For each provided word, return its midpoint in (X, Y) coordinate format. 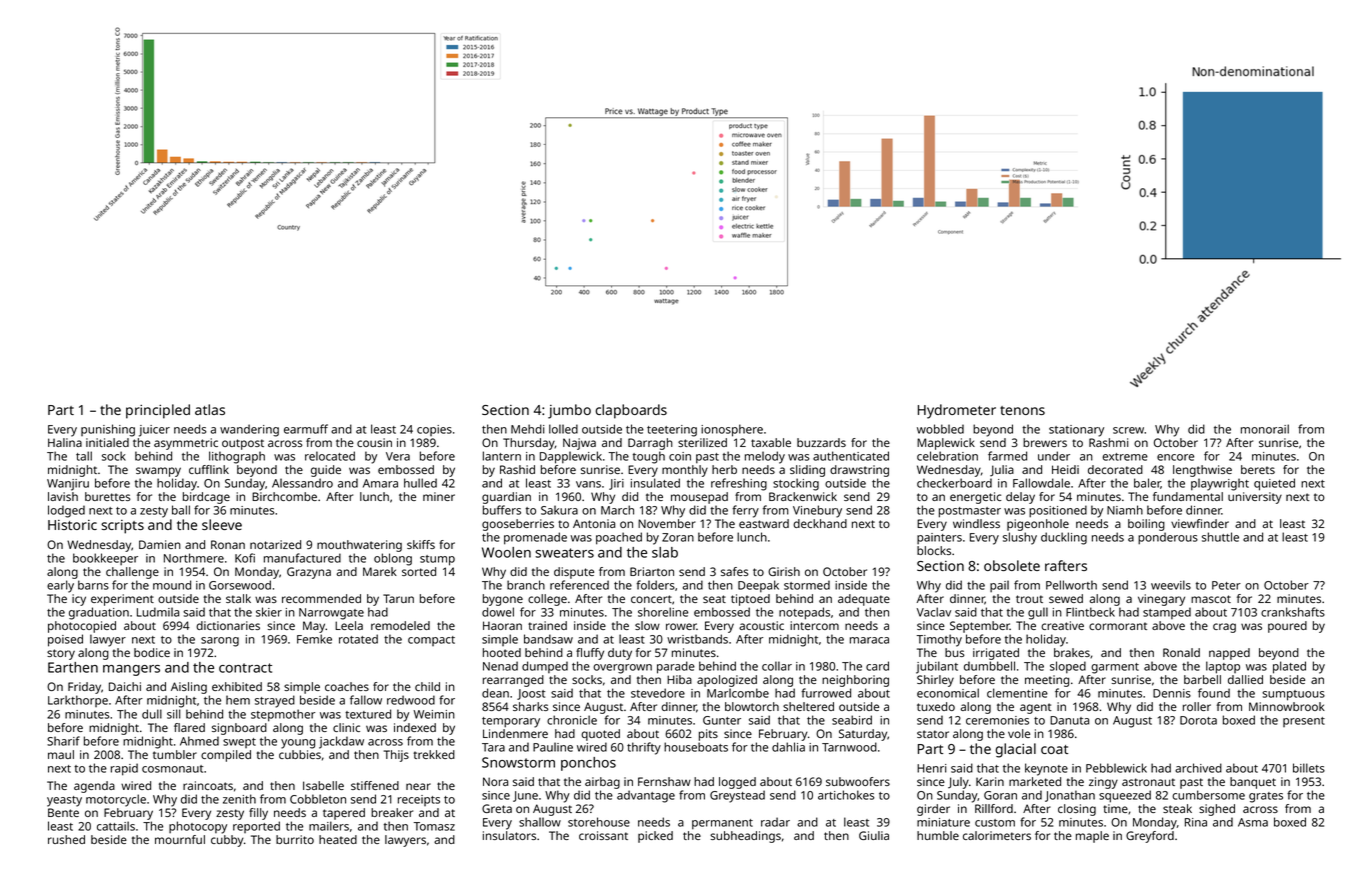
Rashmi (1108, 442)
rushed (66, 839)
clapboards (631, 411)
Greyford (1150, 837)
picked (655, 837)
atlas (210, 409)
